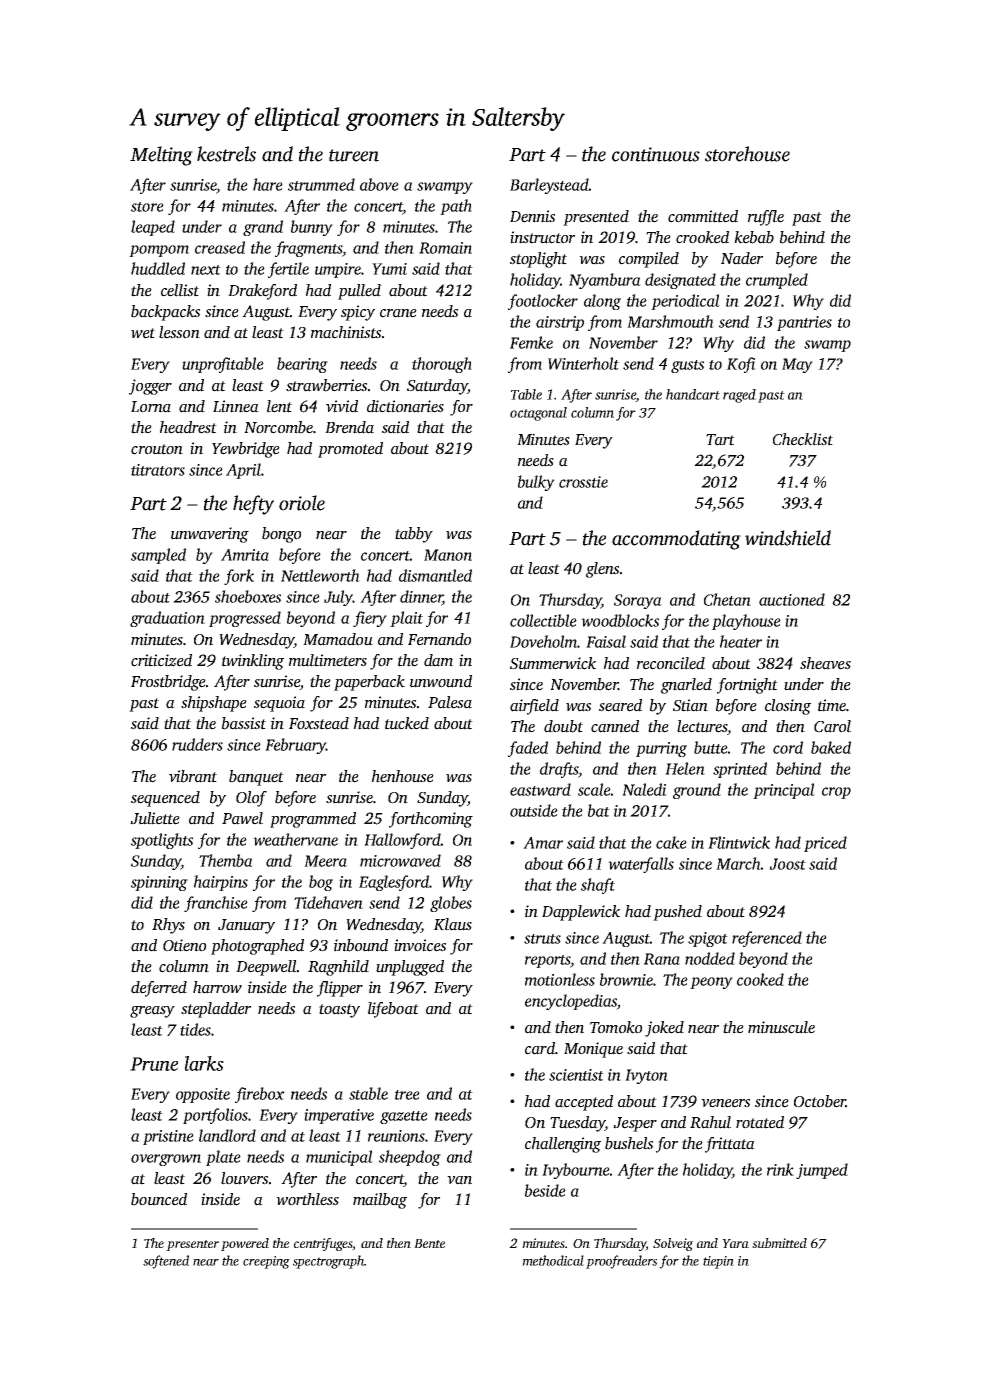  What do you see at coordinates (166, 1262) in the document?
I see `softened` at bounding box center [166, 1262].
